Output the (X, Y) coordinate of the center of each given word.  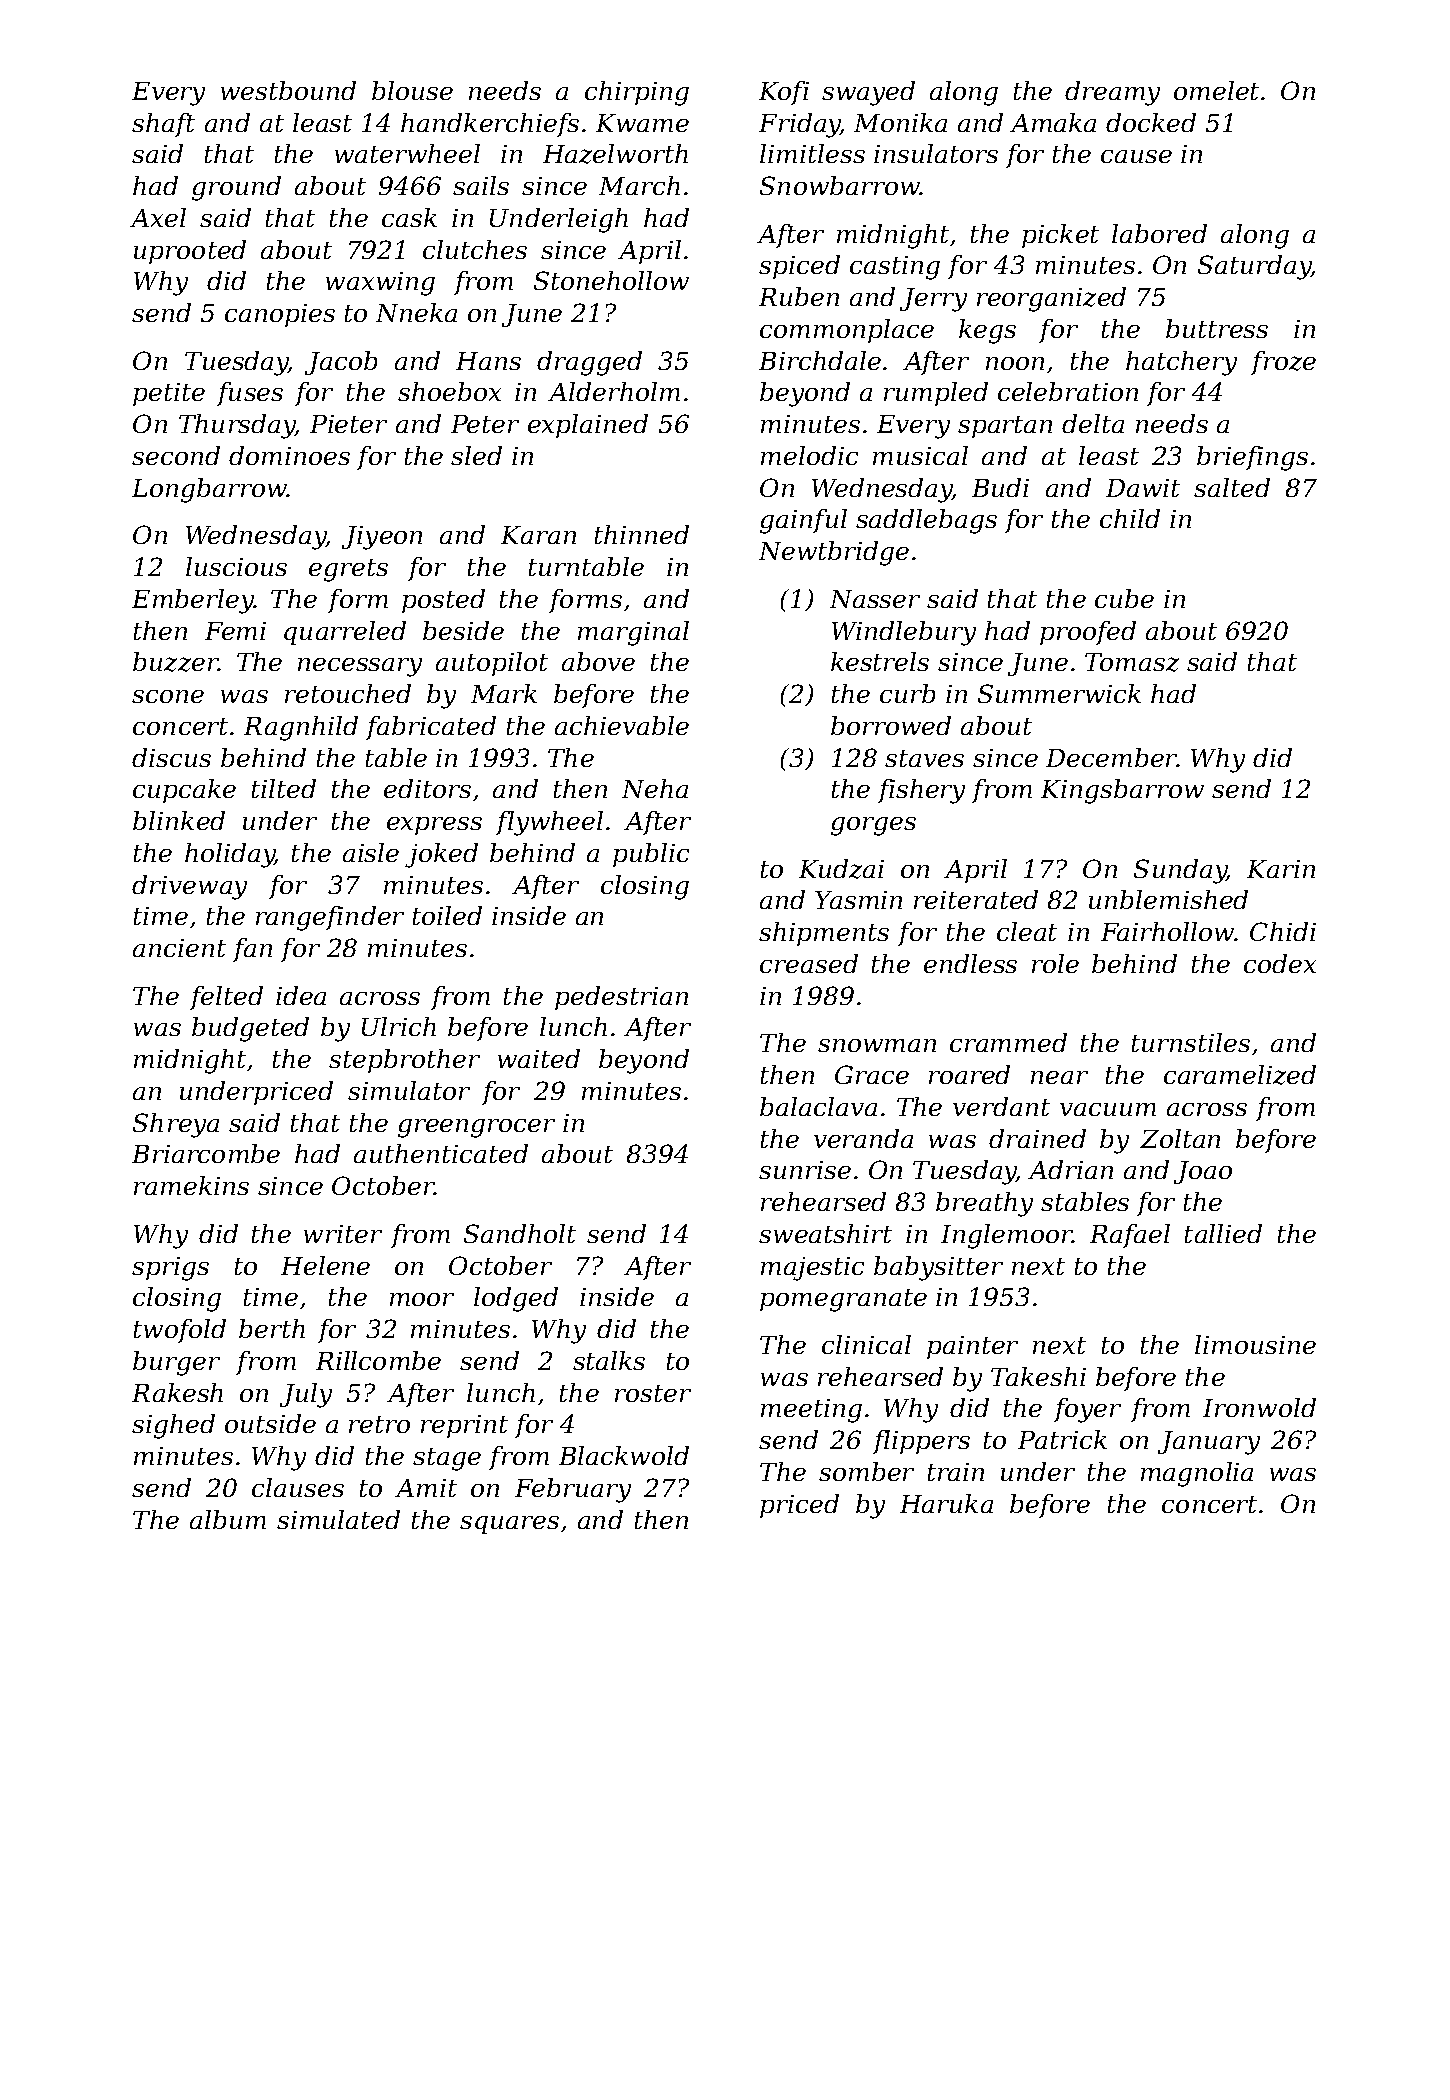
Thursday (237, 426)
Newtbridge (834, 553)
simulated (338, 1519)
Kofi (784, 93)
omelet (1216, 90)
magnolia (1197, 1474)
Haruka (946, 1503)
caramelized (1240, 1075)
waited (539, 1058)
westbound (288, 90)
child (1130, 518)
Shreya (176, 1125)
